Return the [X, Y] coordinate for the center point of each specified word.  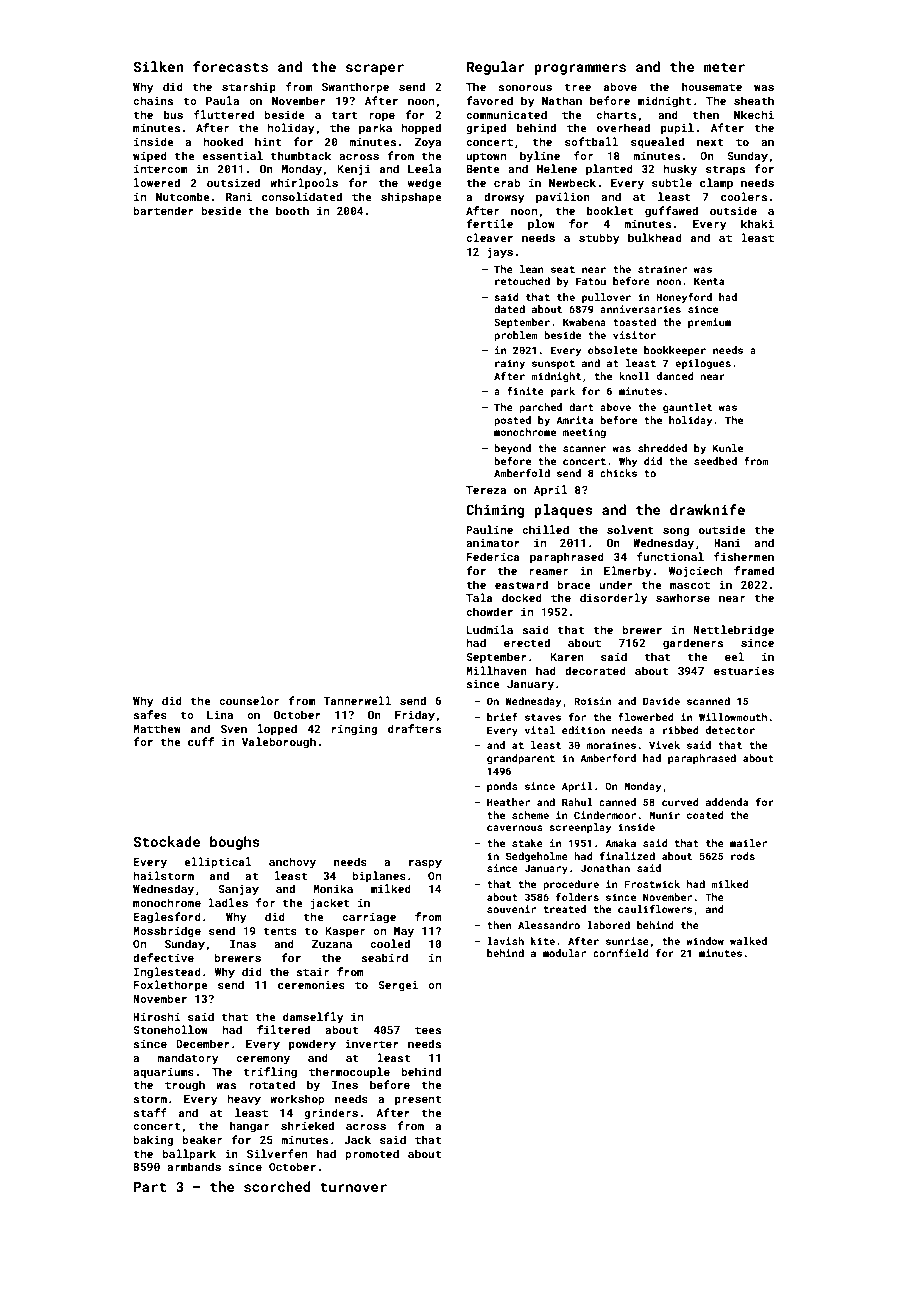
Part [150, 1187]
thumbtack [301, 155]
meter [724, 67]
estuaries [744, 671]
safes [150, 714]
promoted [372, 1155]
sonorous [525, 88]
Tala [479, 597]
